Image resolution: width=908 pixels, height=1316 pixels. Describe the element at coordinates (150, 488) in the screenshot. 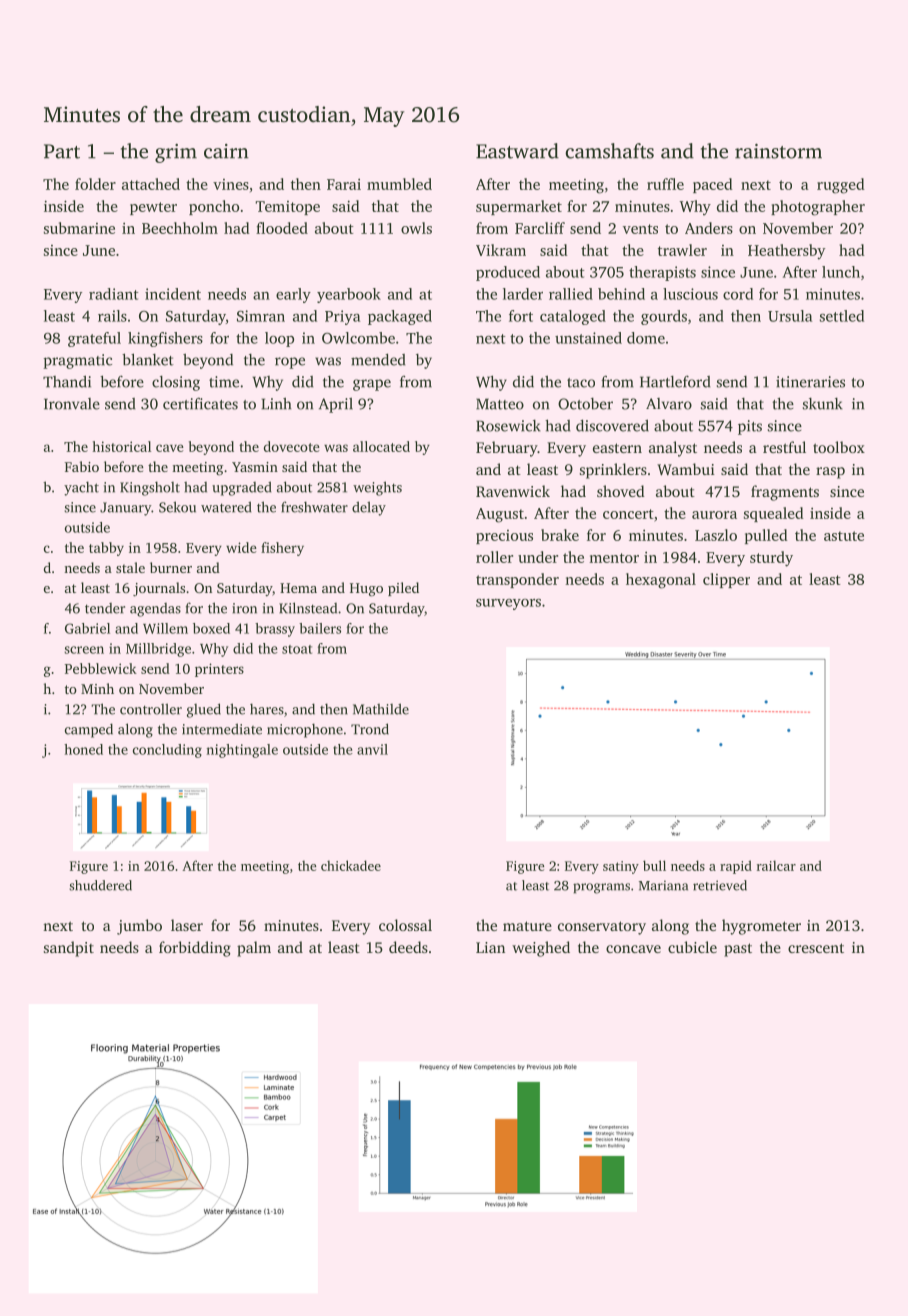

I see `Kingsholt` at that location.
